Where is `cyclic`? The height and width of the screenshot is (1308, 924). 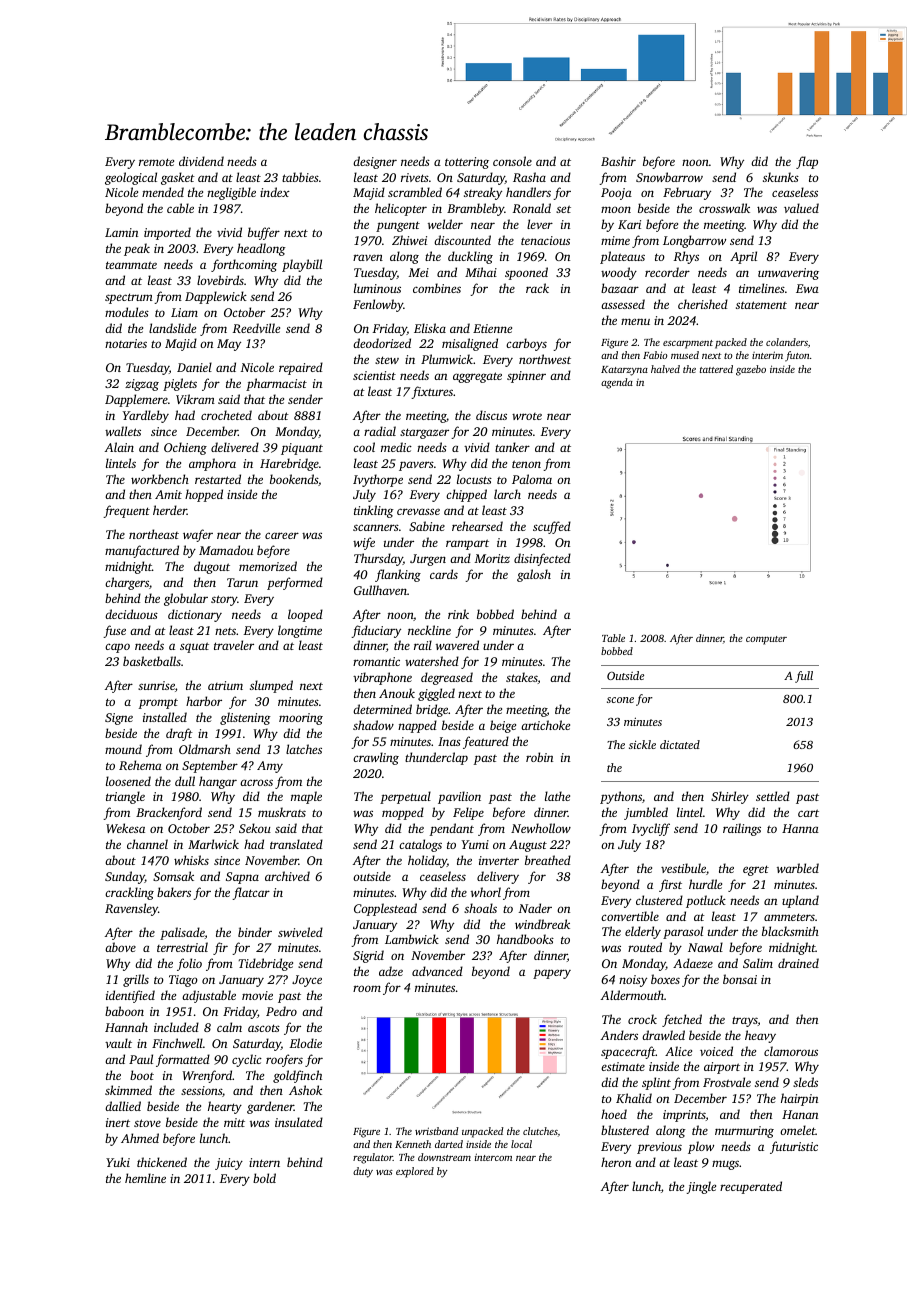 cyclic is located at coordinates (247, 1060).
